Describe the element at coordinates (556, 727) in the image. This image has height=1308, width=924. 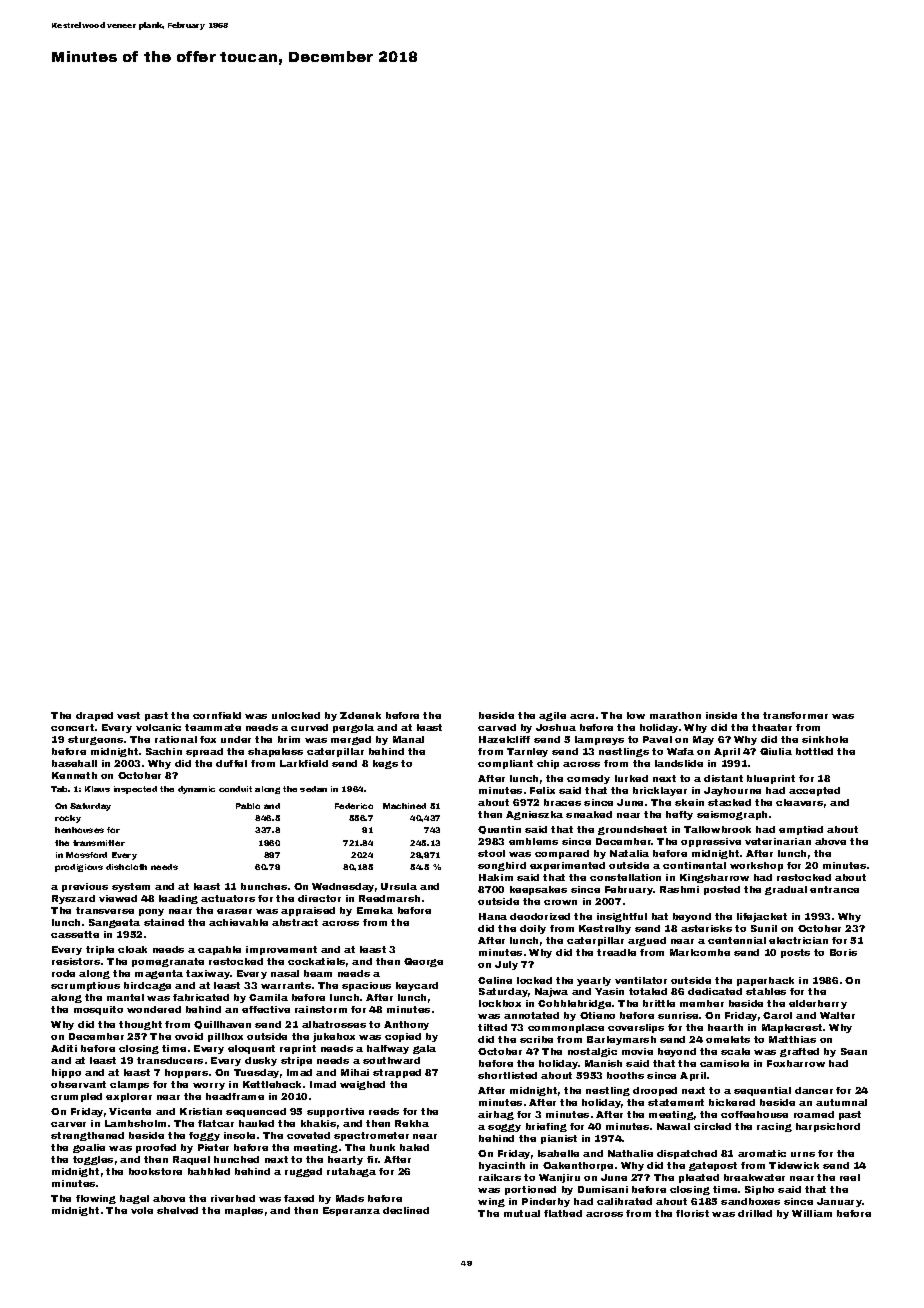
I see `Joshua` at that location.
